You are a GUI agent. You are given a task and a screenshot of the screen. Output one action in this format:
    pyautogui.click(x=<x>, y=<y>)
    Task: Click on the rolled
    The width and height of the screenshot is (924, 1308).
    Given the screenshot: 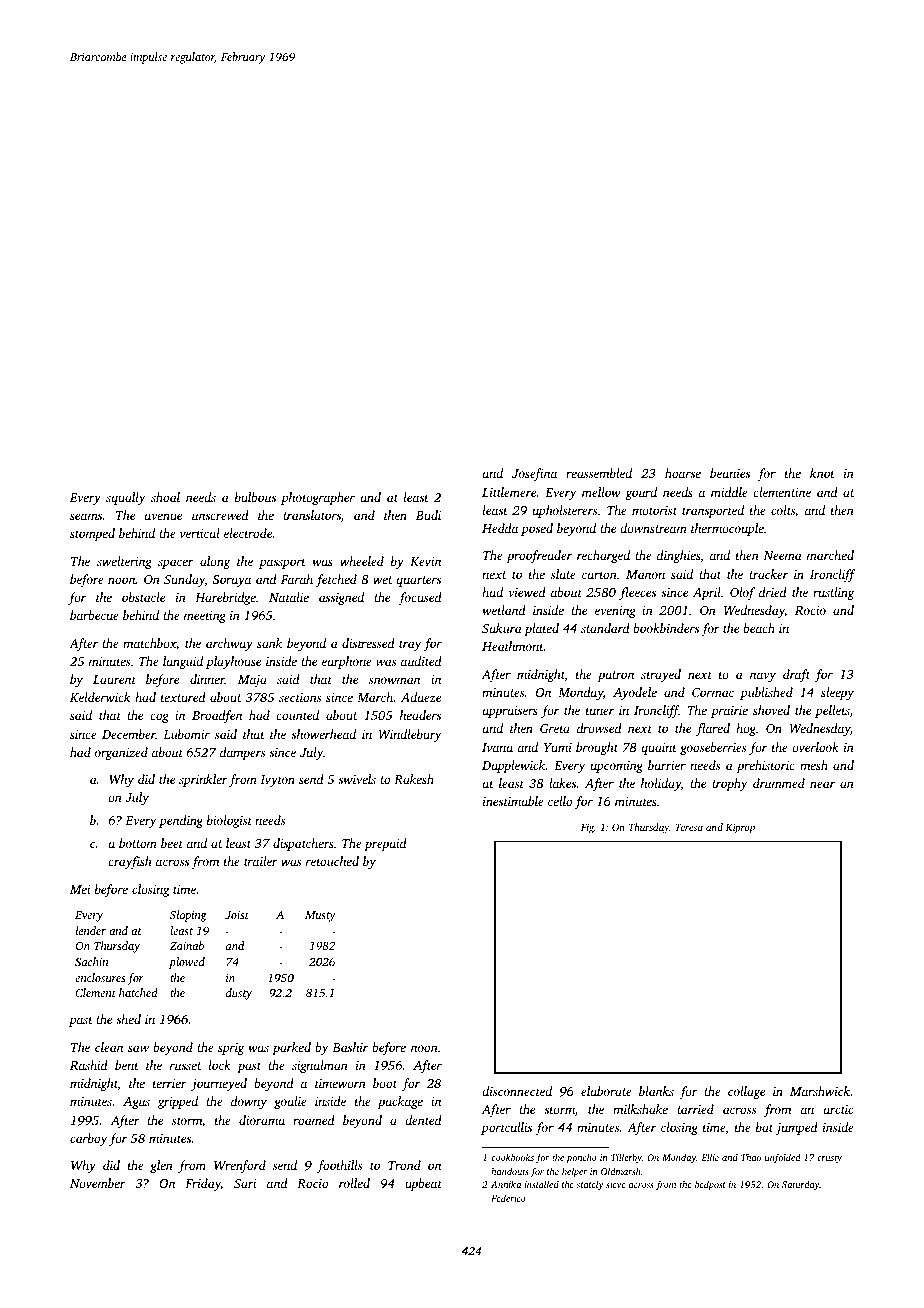 What is the action you would take?
    pyautogui.click(x=354, y=1183)
